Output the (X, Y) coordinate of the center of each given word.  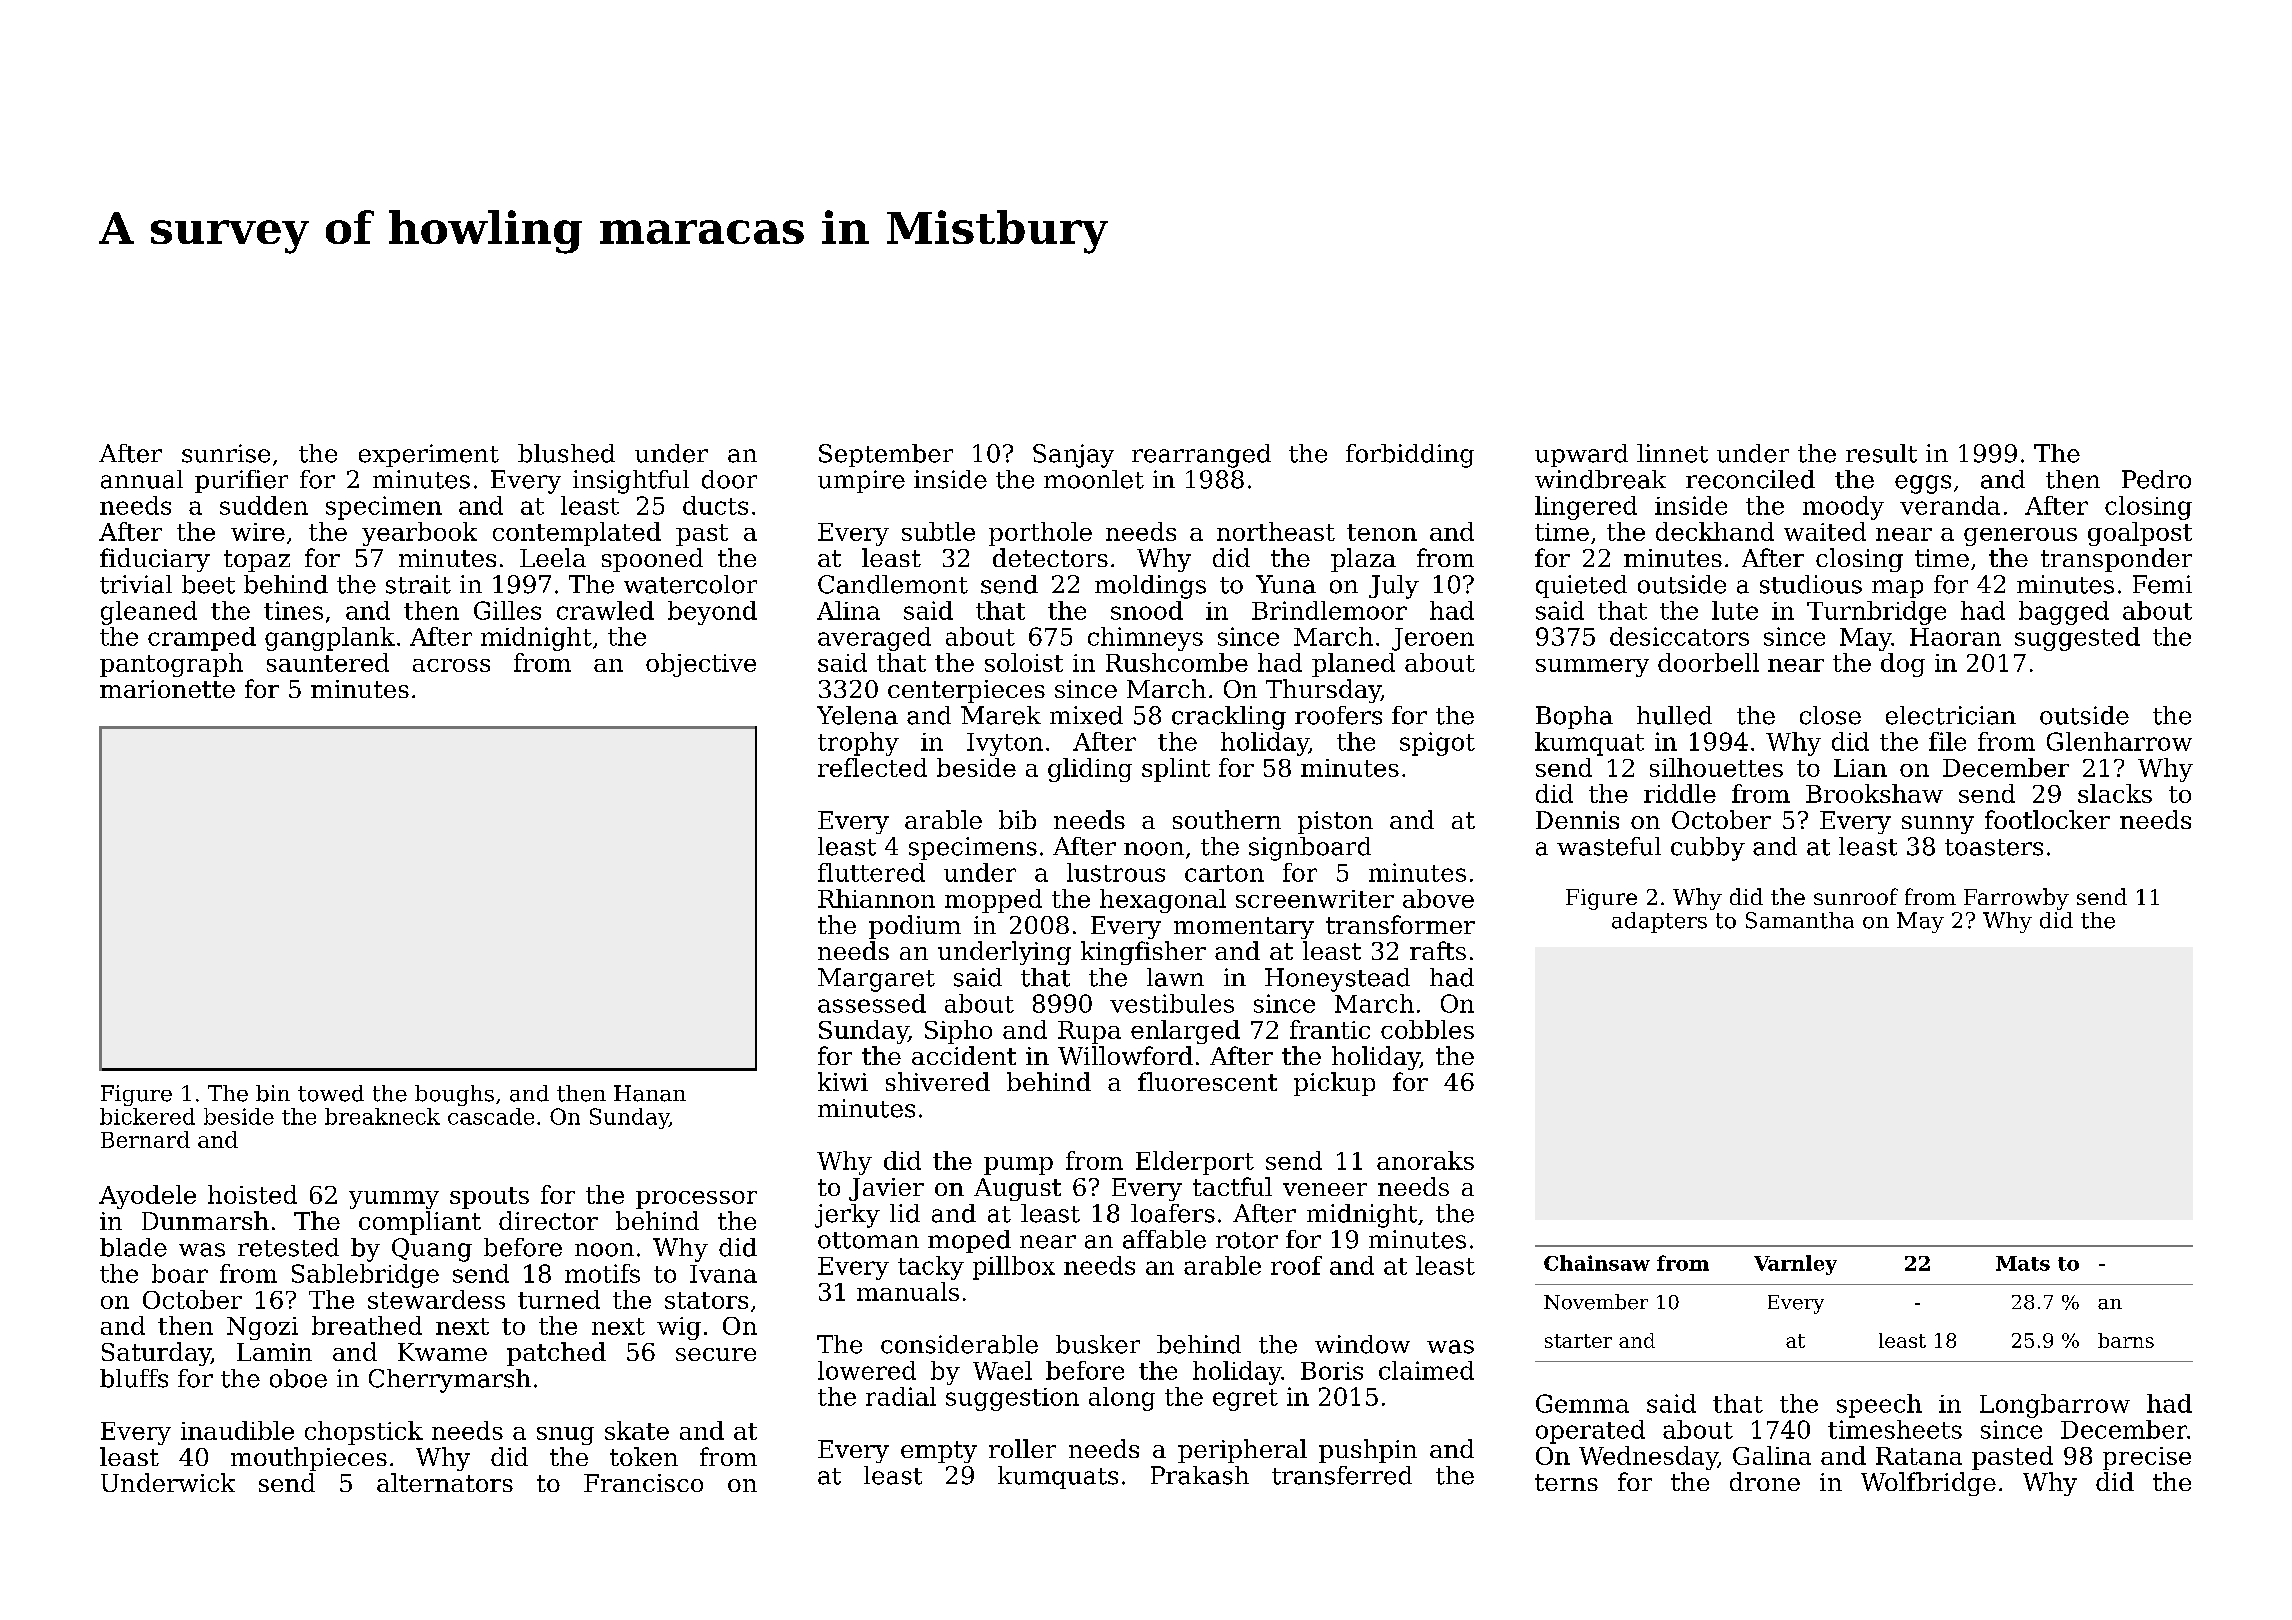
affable (1164, 1239)
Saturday (156, 1354)
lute (1735, 610)
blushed (566, 453)
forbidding (1410, 456)
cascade (491, 1116)
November (1596, 1302)
